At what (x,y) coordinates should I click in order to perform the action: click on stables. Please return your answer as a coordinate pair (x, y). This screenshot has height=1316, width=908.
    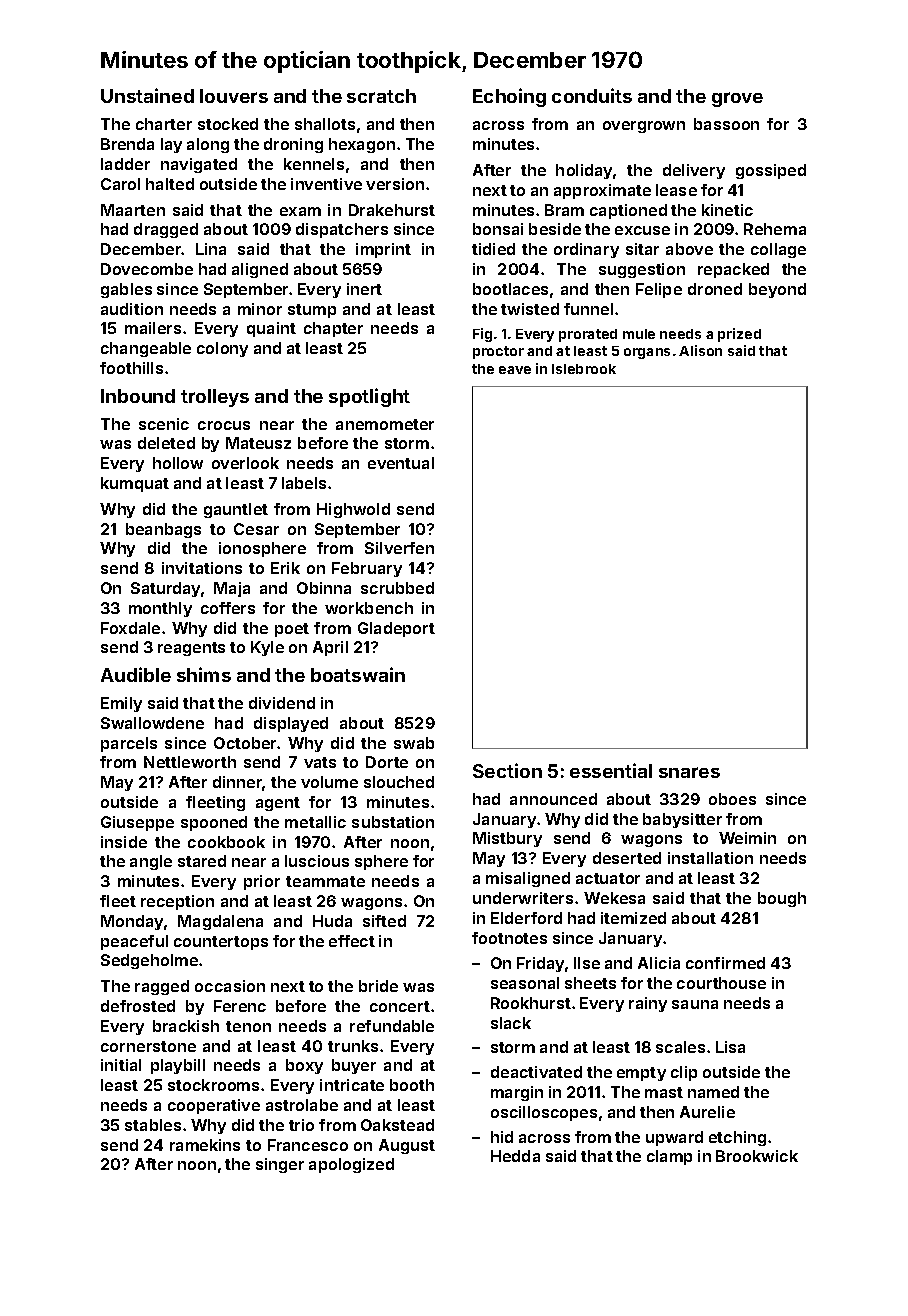
    Looking at the image, I should click on (153, 1125).
